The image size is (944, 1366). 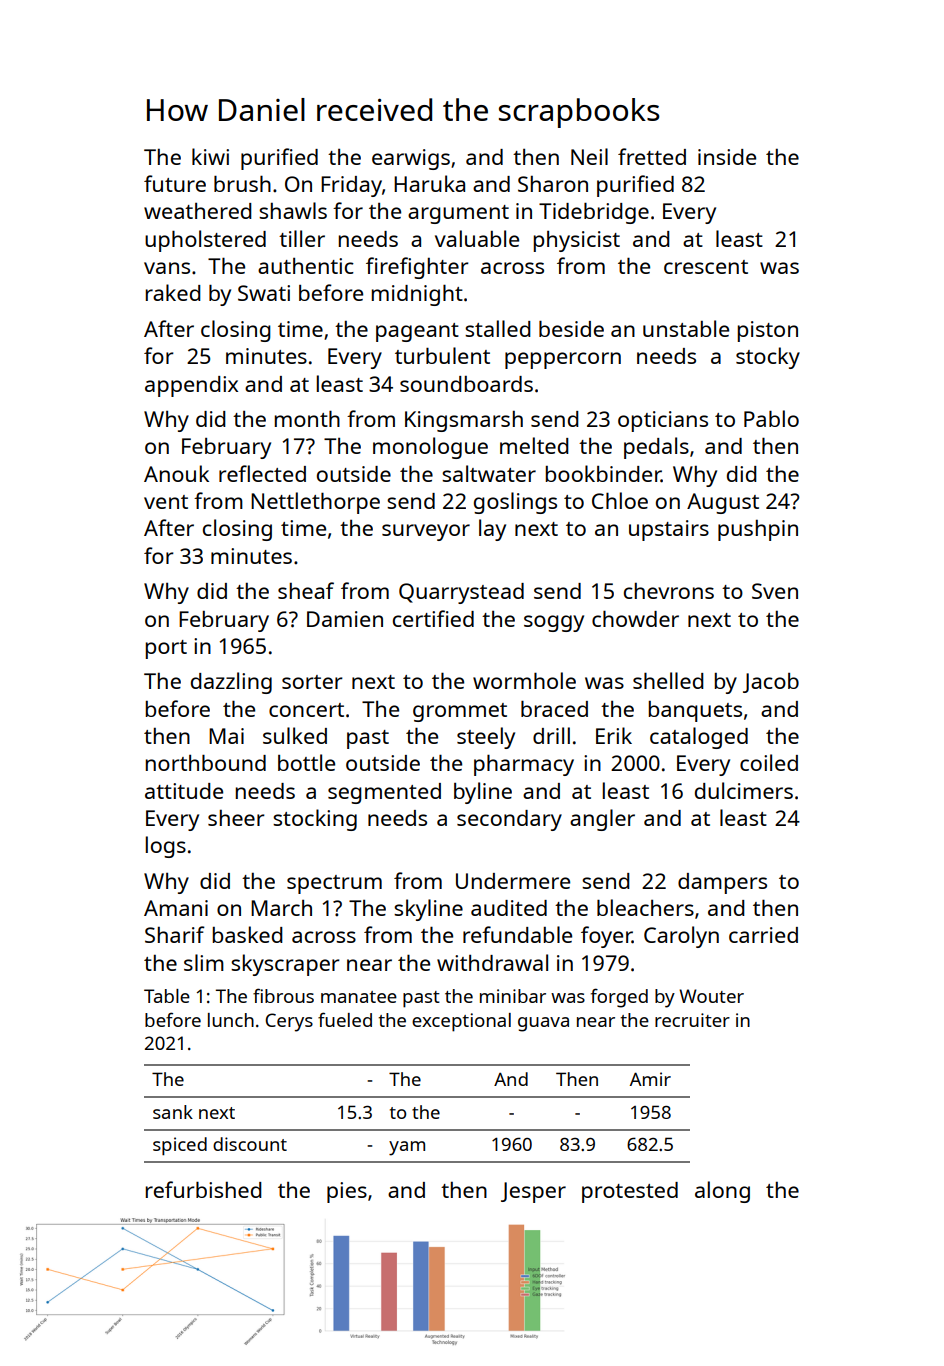 What do you see at coordinates (250, 1144) in the screenshot?
I see `discount` at bounding box center [250, 1144].
